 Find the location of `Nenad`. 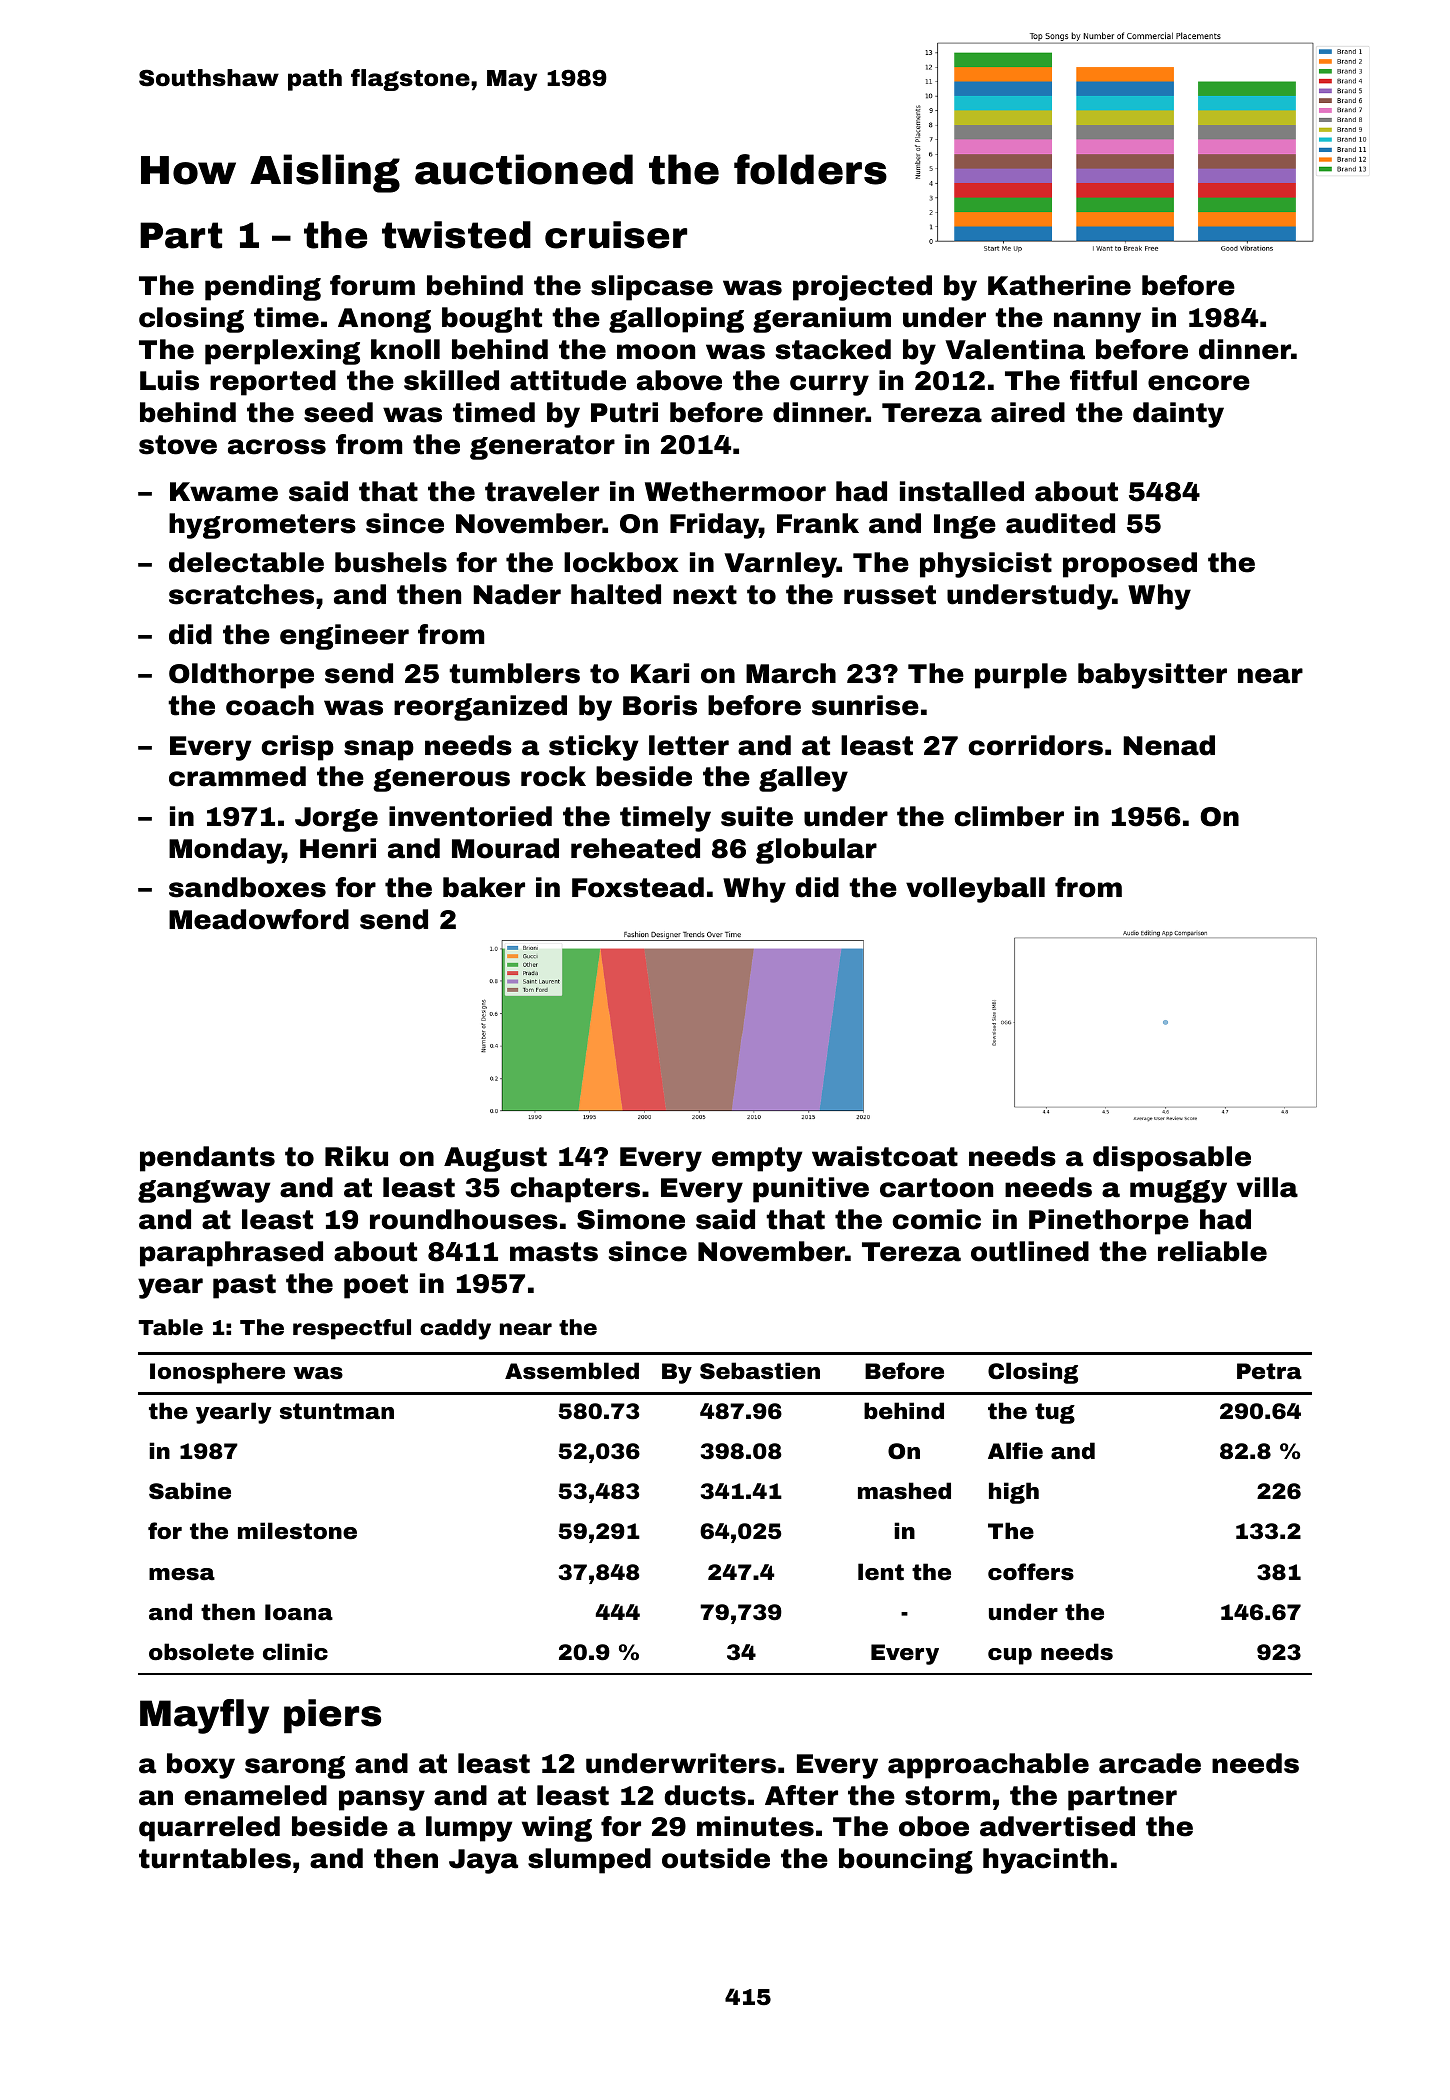

Nenad is located at coordinates (1169, 745).
